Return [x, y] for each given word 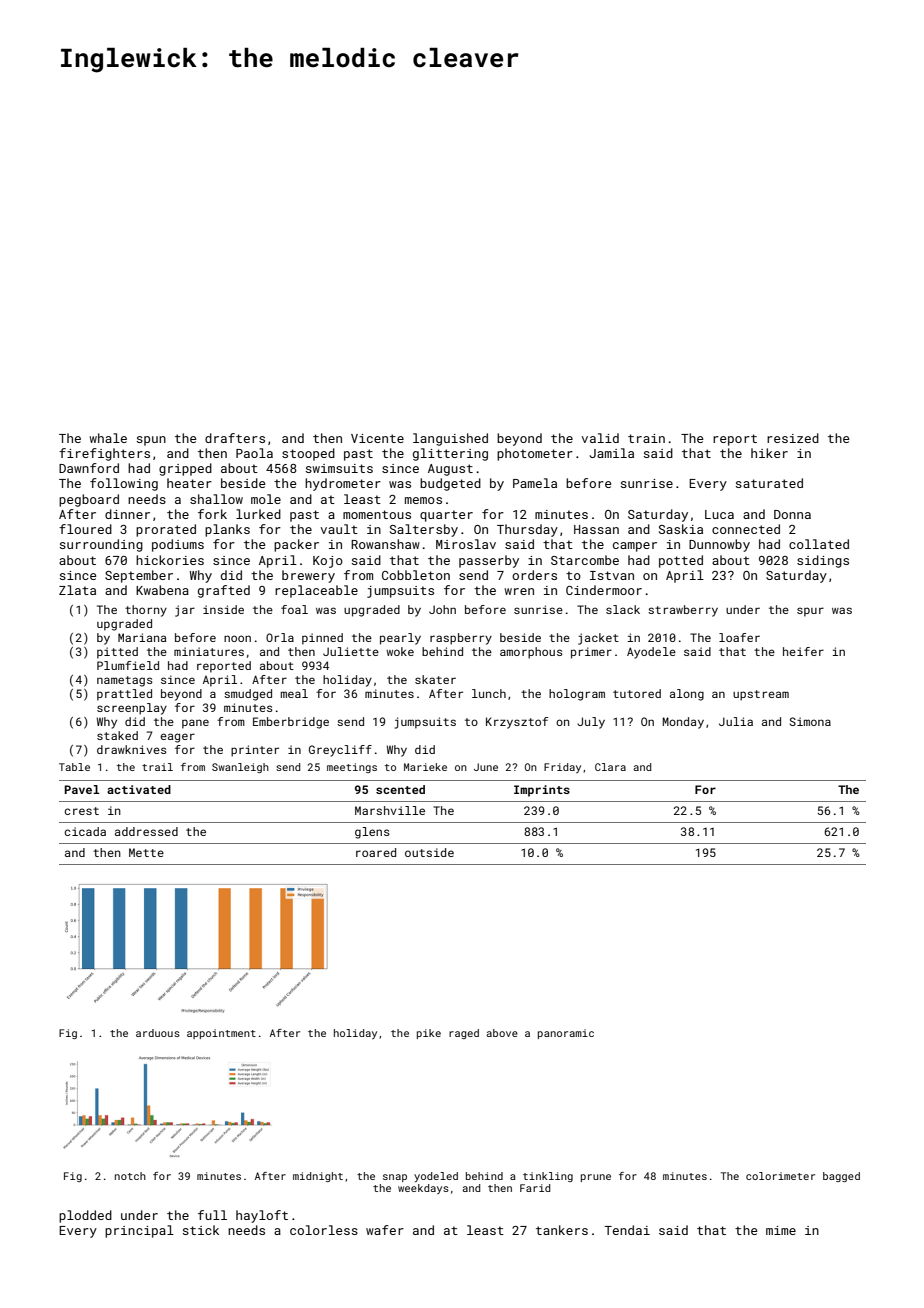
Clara [610, 767]
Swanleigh [240, 768]
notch [130, 1176]
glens [372, 833]
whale [108, 438]
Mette [146, 852]
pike [429, 1034]
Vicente [377, 438]
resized [793, 438]
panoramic [566, 1034]
